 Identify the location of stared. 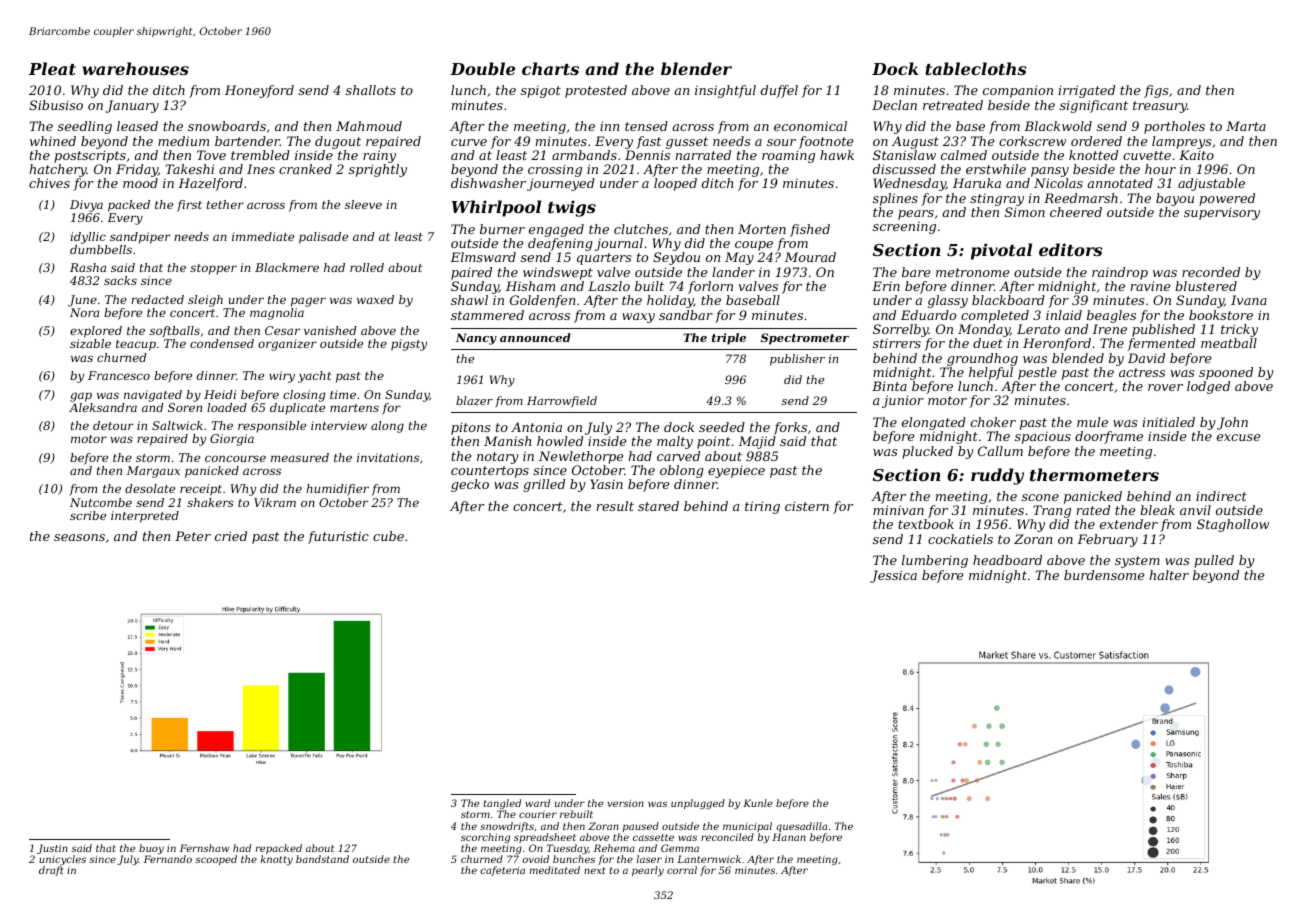
(658, 506).
